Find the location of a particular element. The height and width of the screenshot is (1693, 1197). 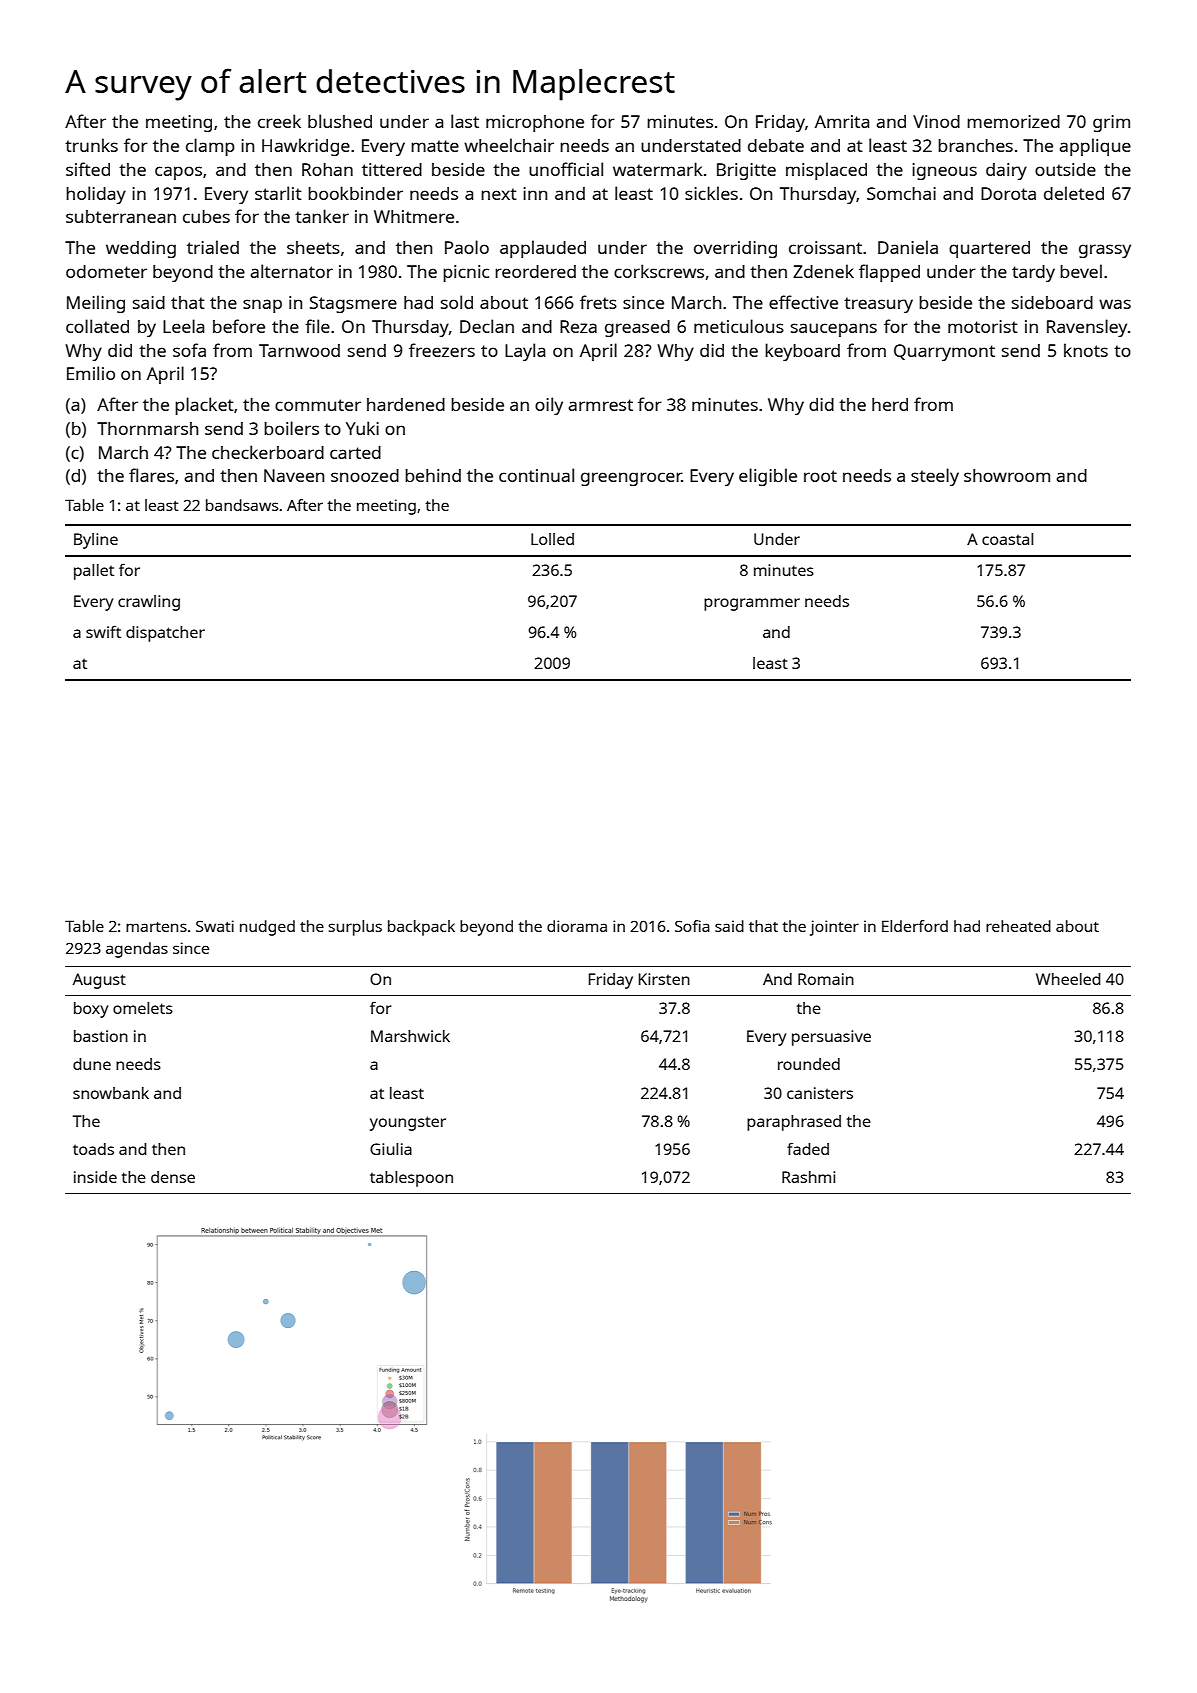

continual is located at coordinates (536, 475).
